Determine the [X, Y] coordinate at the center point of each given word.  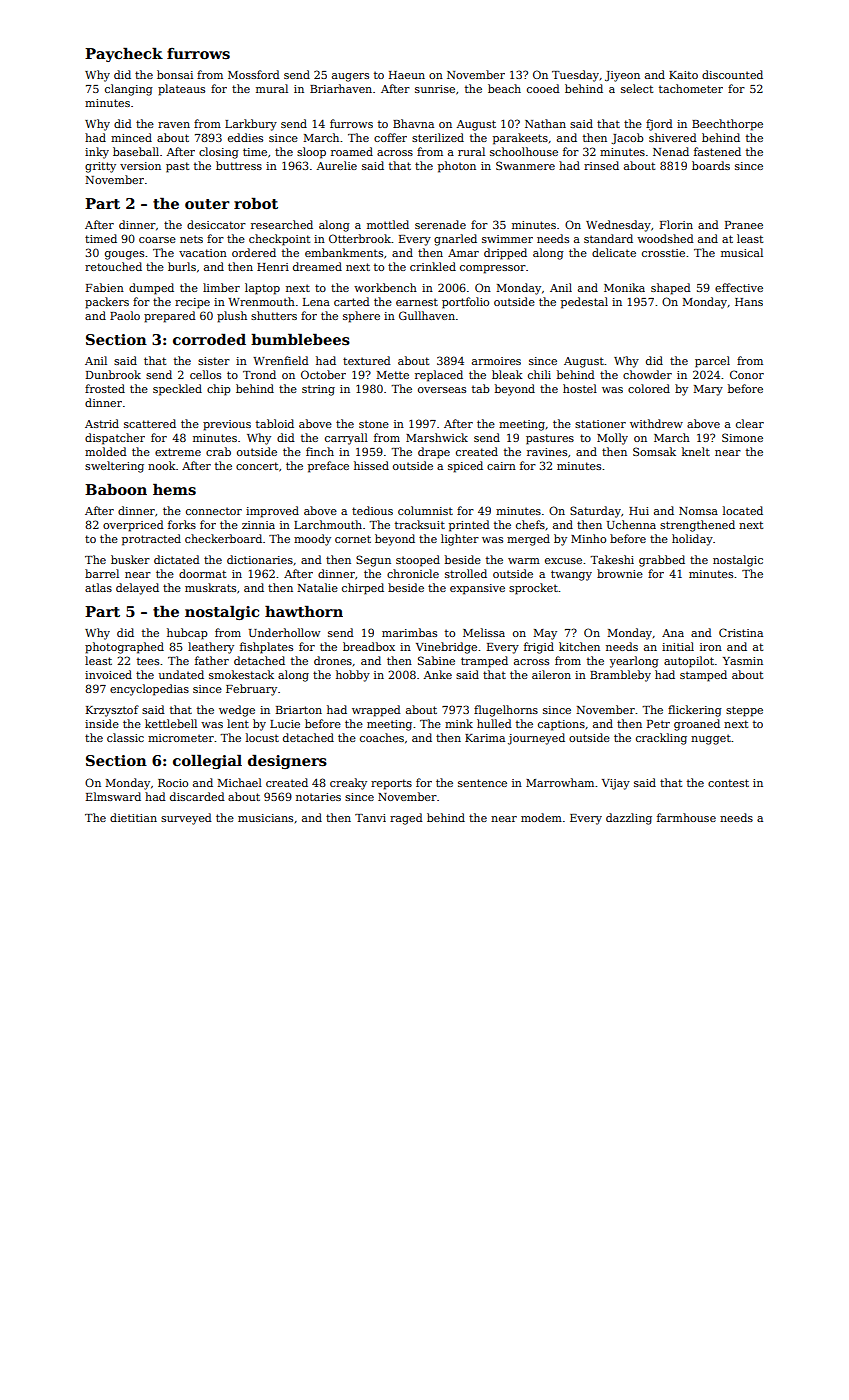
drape [434, 453]
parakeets [520, 139]
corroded [209, 339]
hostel [580, 388]
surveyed [186, 819]
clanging [129, 90]
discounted [732, 74]
